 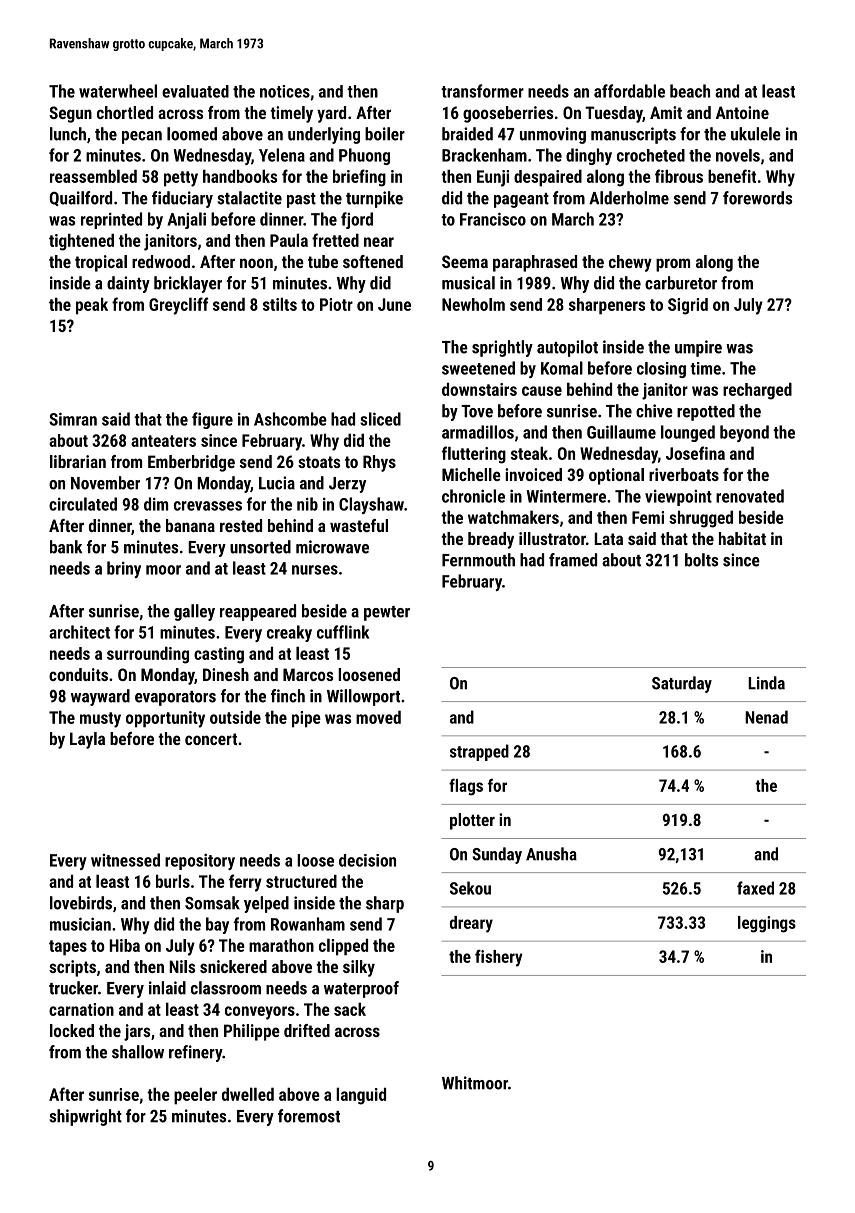 I want to click on bay, so click(x=217, y=925).
